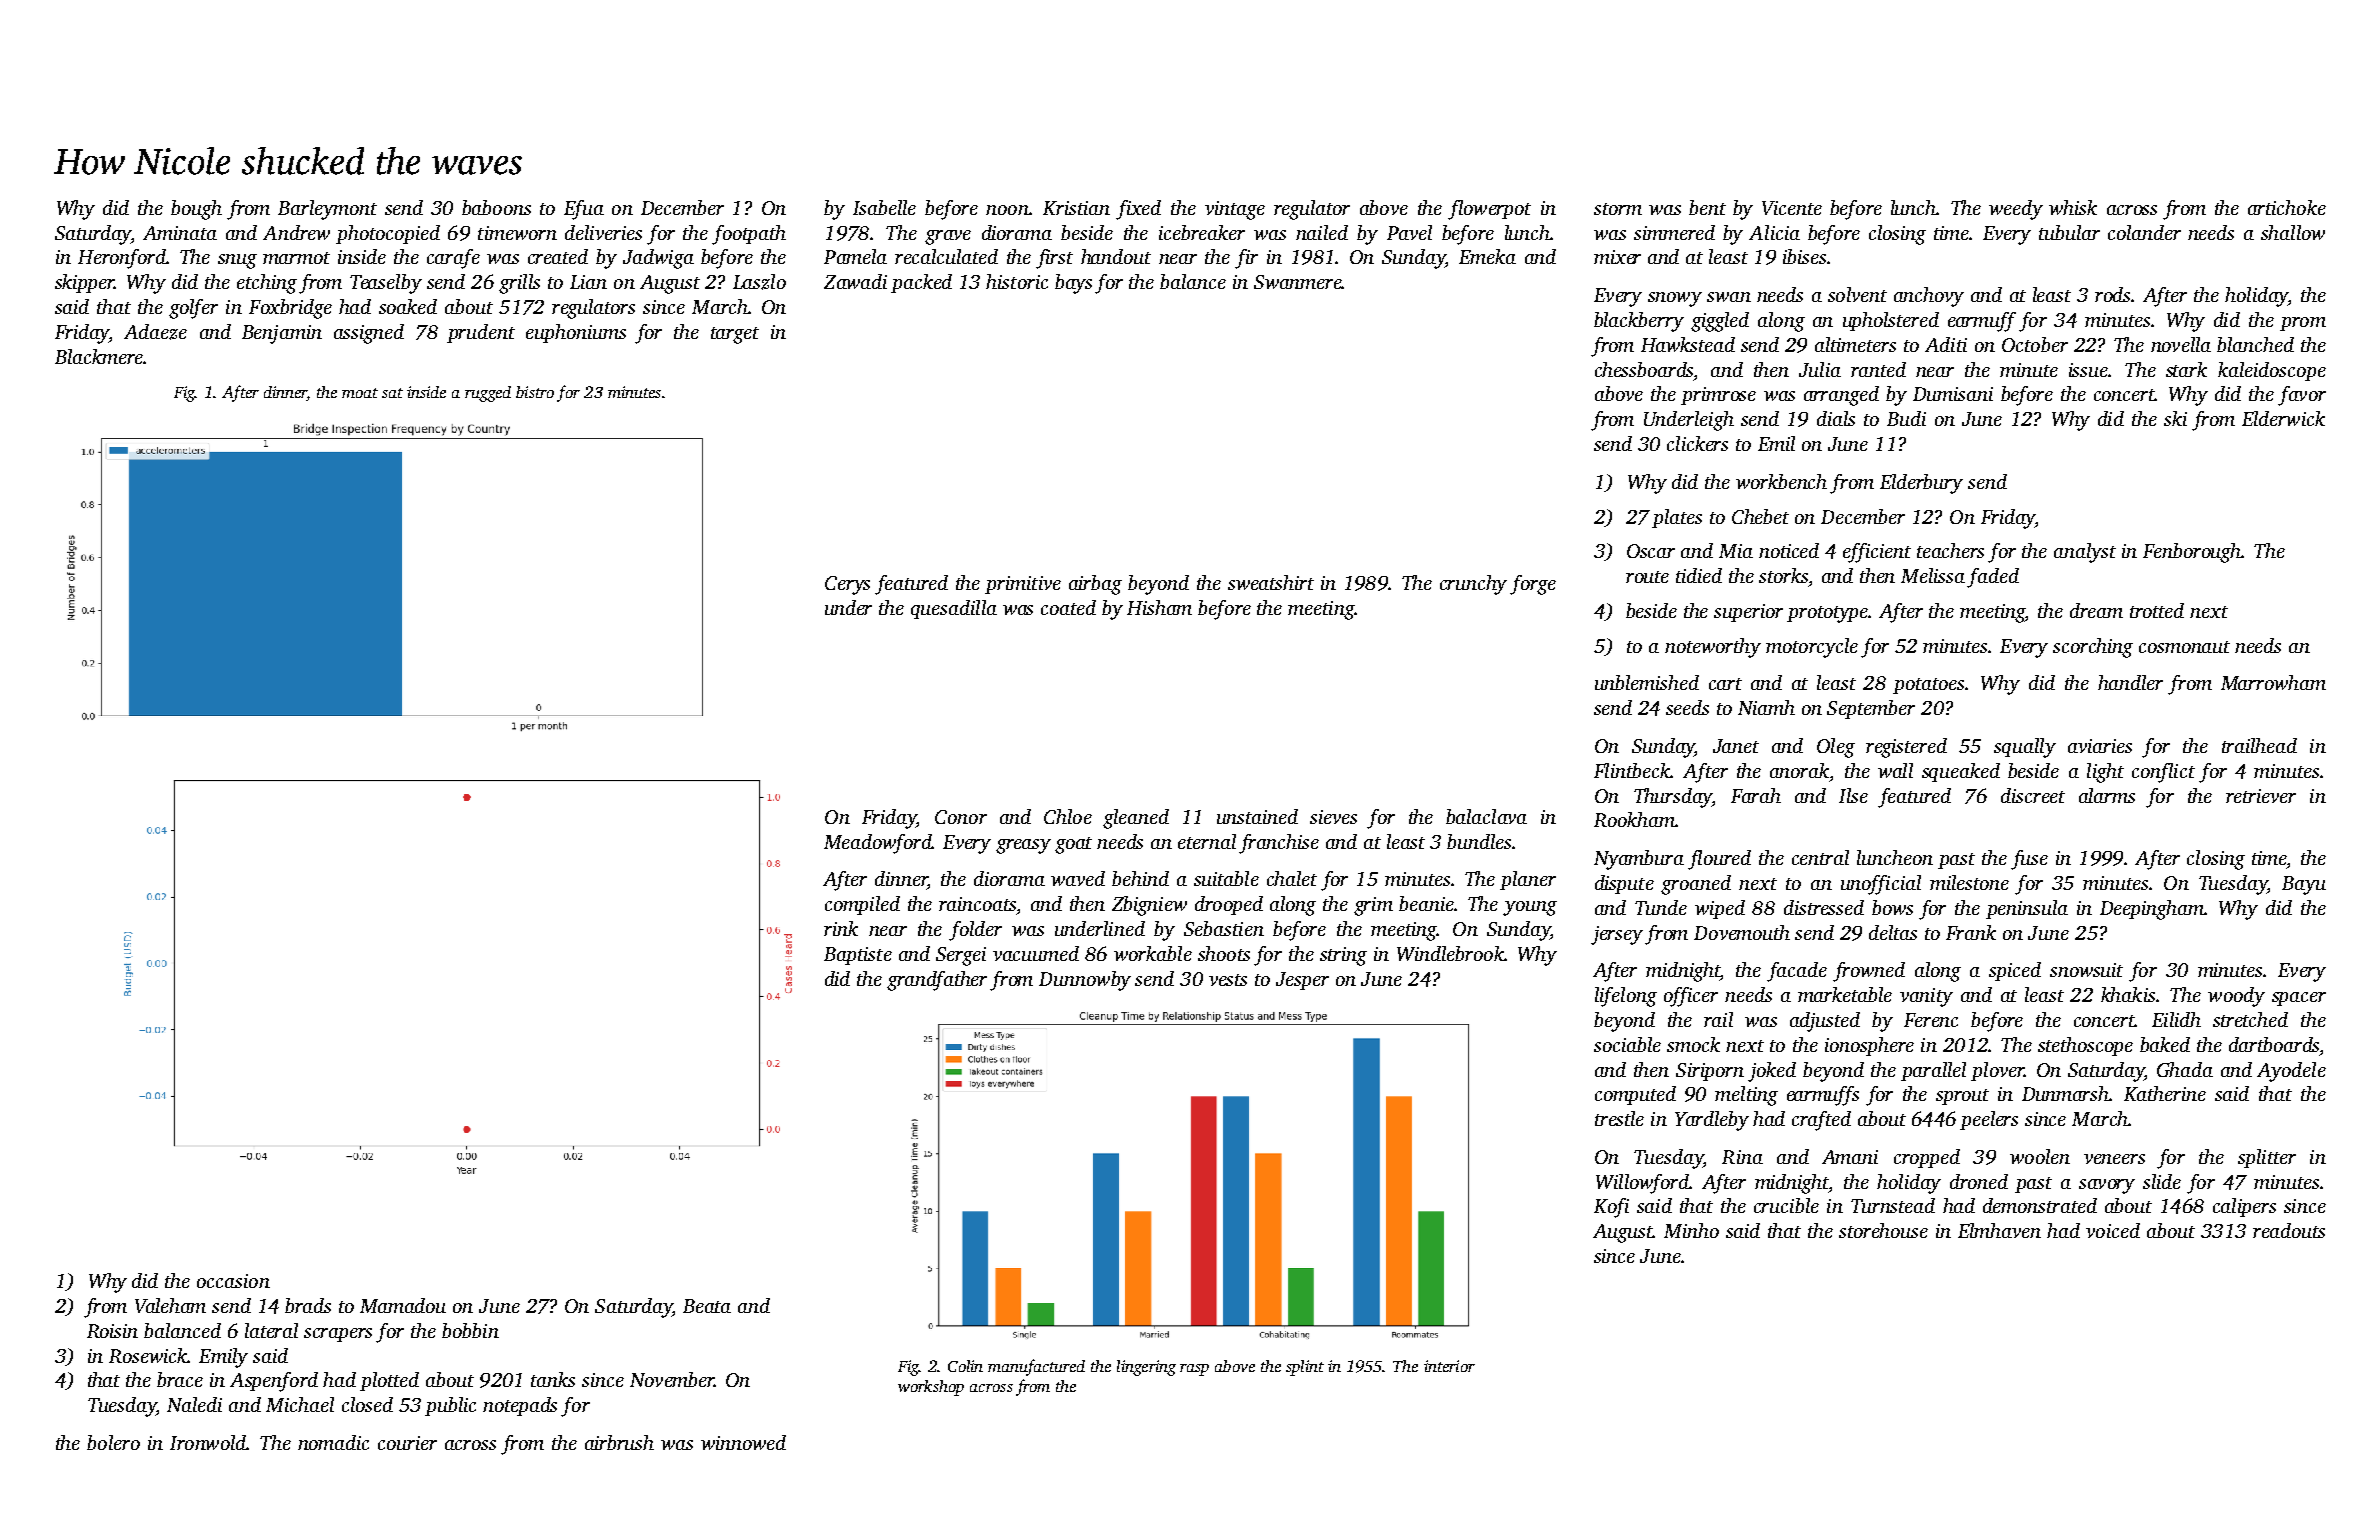  Describe the element at coordinates (858, 956) in the image. I see `Baptiste` at that location.
